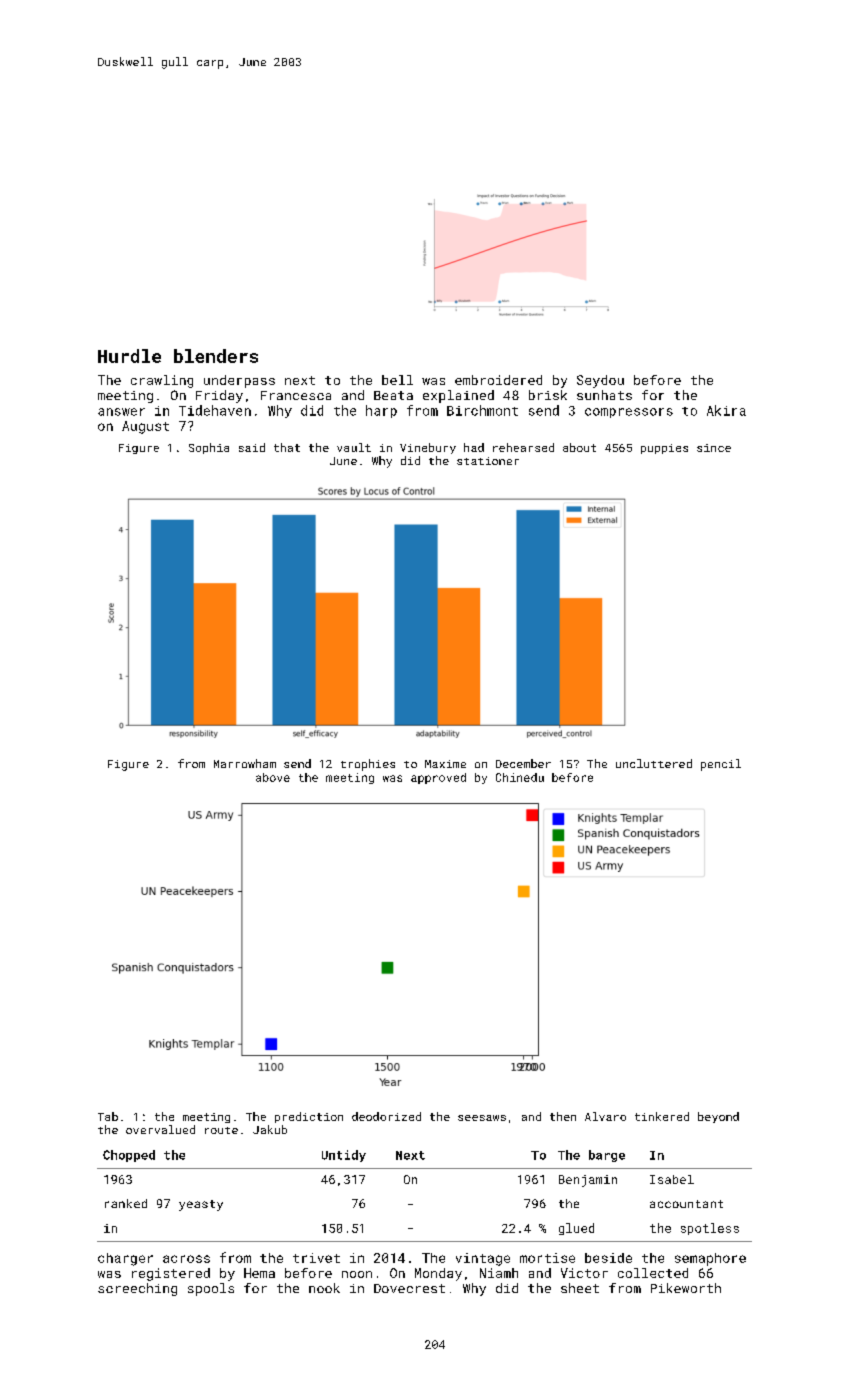 This document has height=1400, width=849. Describe the element at coordinates (482, 1118) in the document. I see `seesaws` at that location.
